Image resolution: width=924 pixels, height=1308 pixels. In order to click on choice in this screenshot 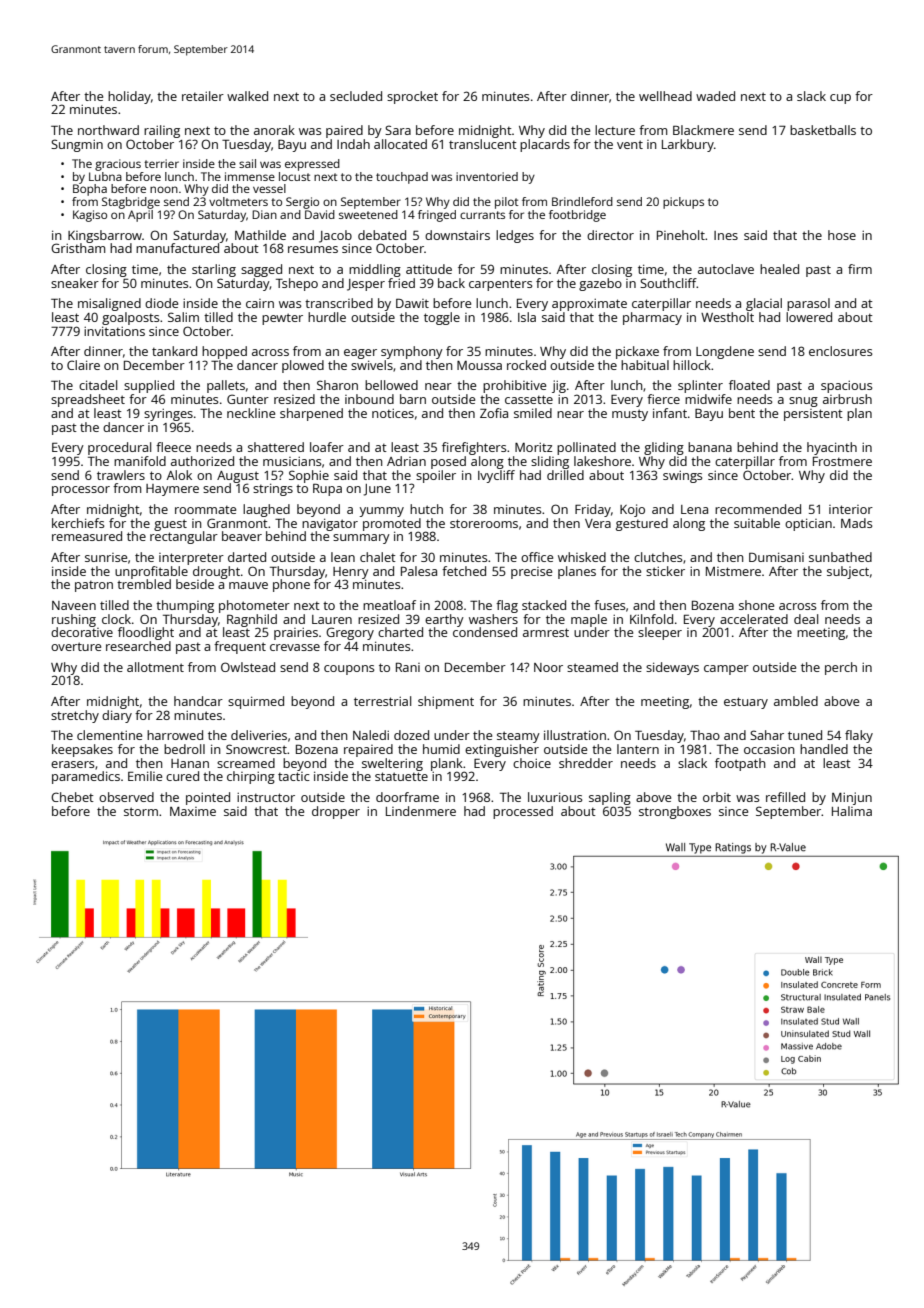, I will do `click(532, 763)`.
